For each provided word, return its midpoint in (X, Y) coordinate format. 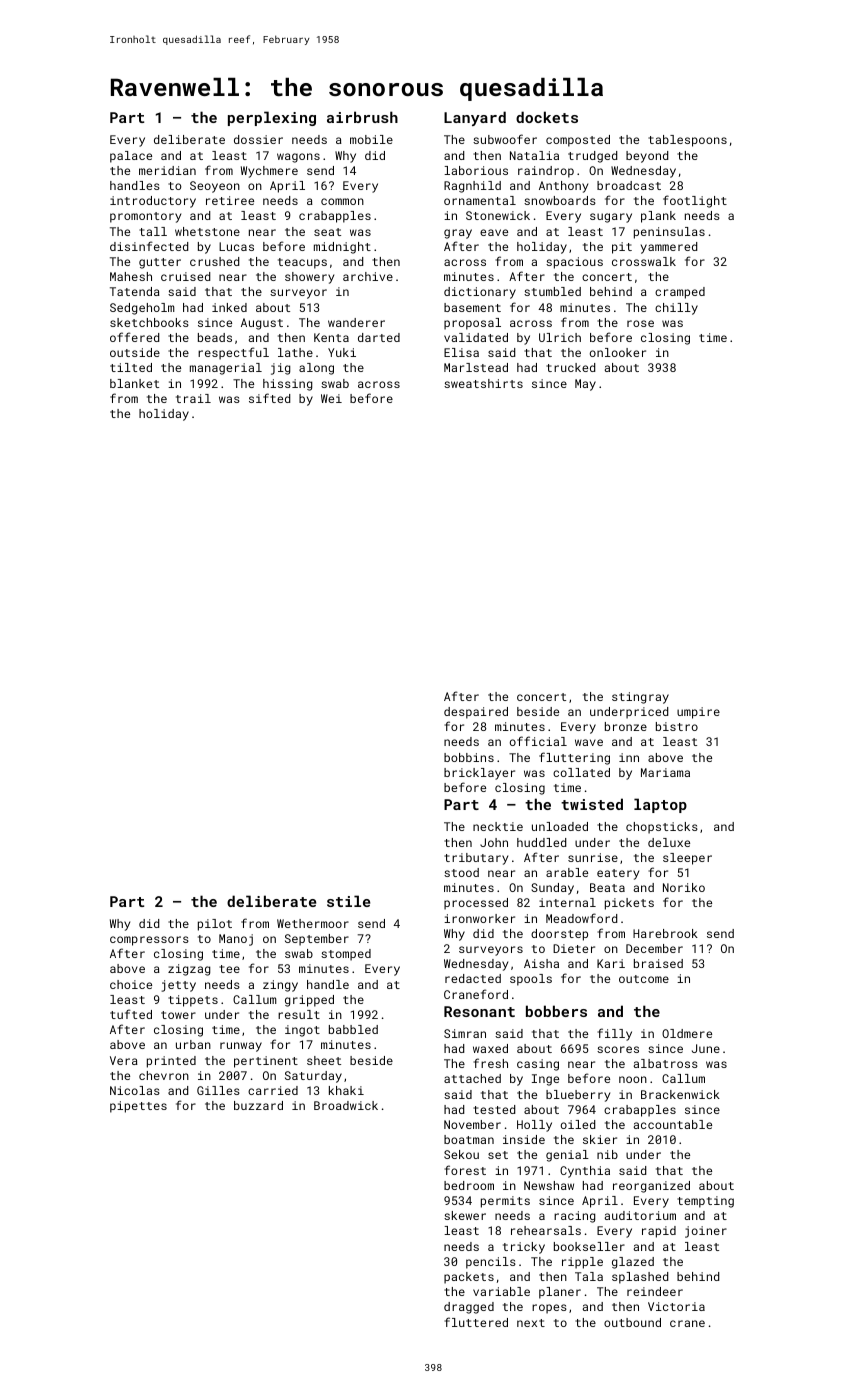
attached (472, 1078)
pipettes (138, 1107)
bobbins (469, 757)
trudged (592, 157)
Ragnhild (472, 187)
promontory (145, 217)
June (706, 1048)
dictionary (480, 293)
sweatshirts (483, 383)
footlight (695, 201)
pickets (629, 904)
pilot (215, 925)
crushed (214, 261)
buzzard (258, 1105)
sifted (269, 398)
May (585, 385)
